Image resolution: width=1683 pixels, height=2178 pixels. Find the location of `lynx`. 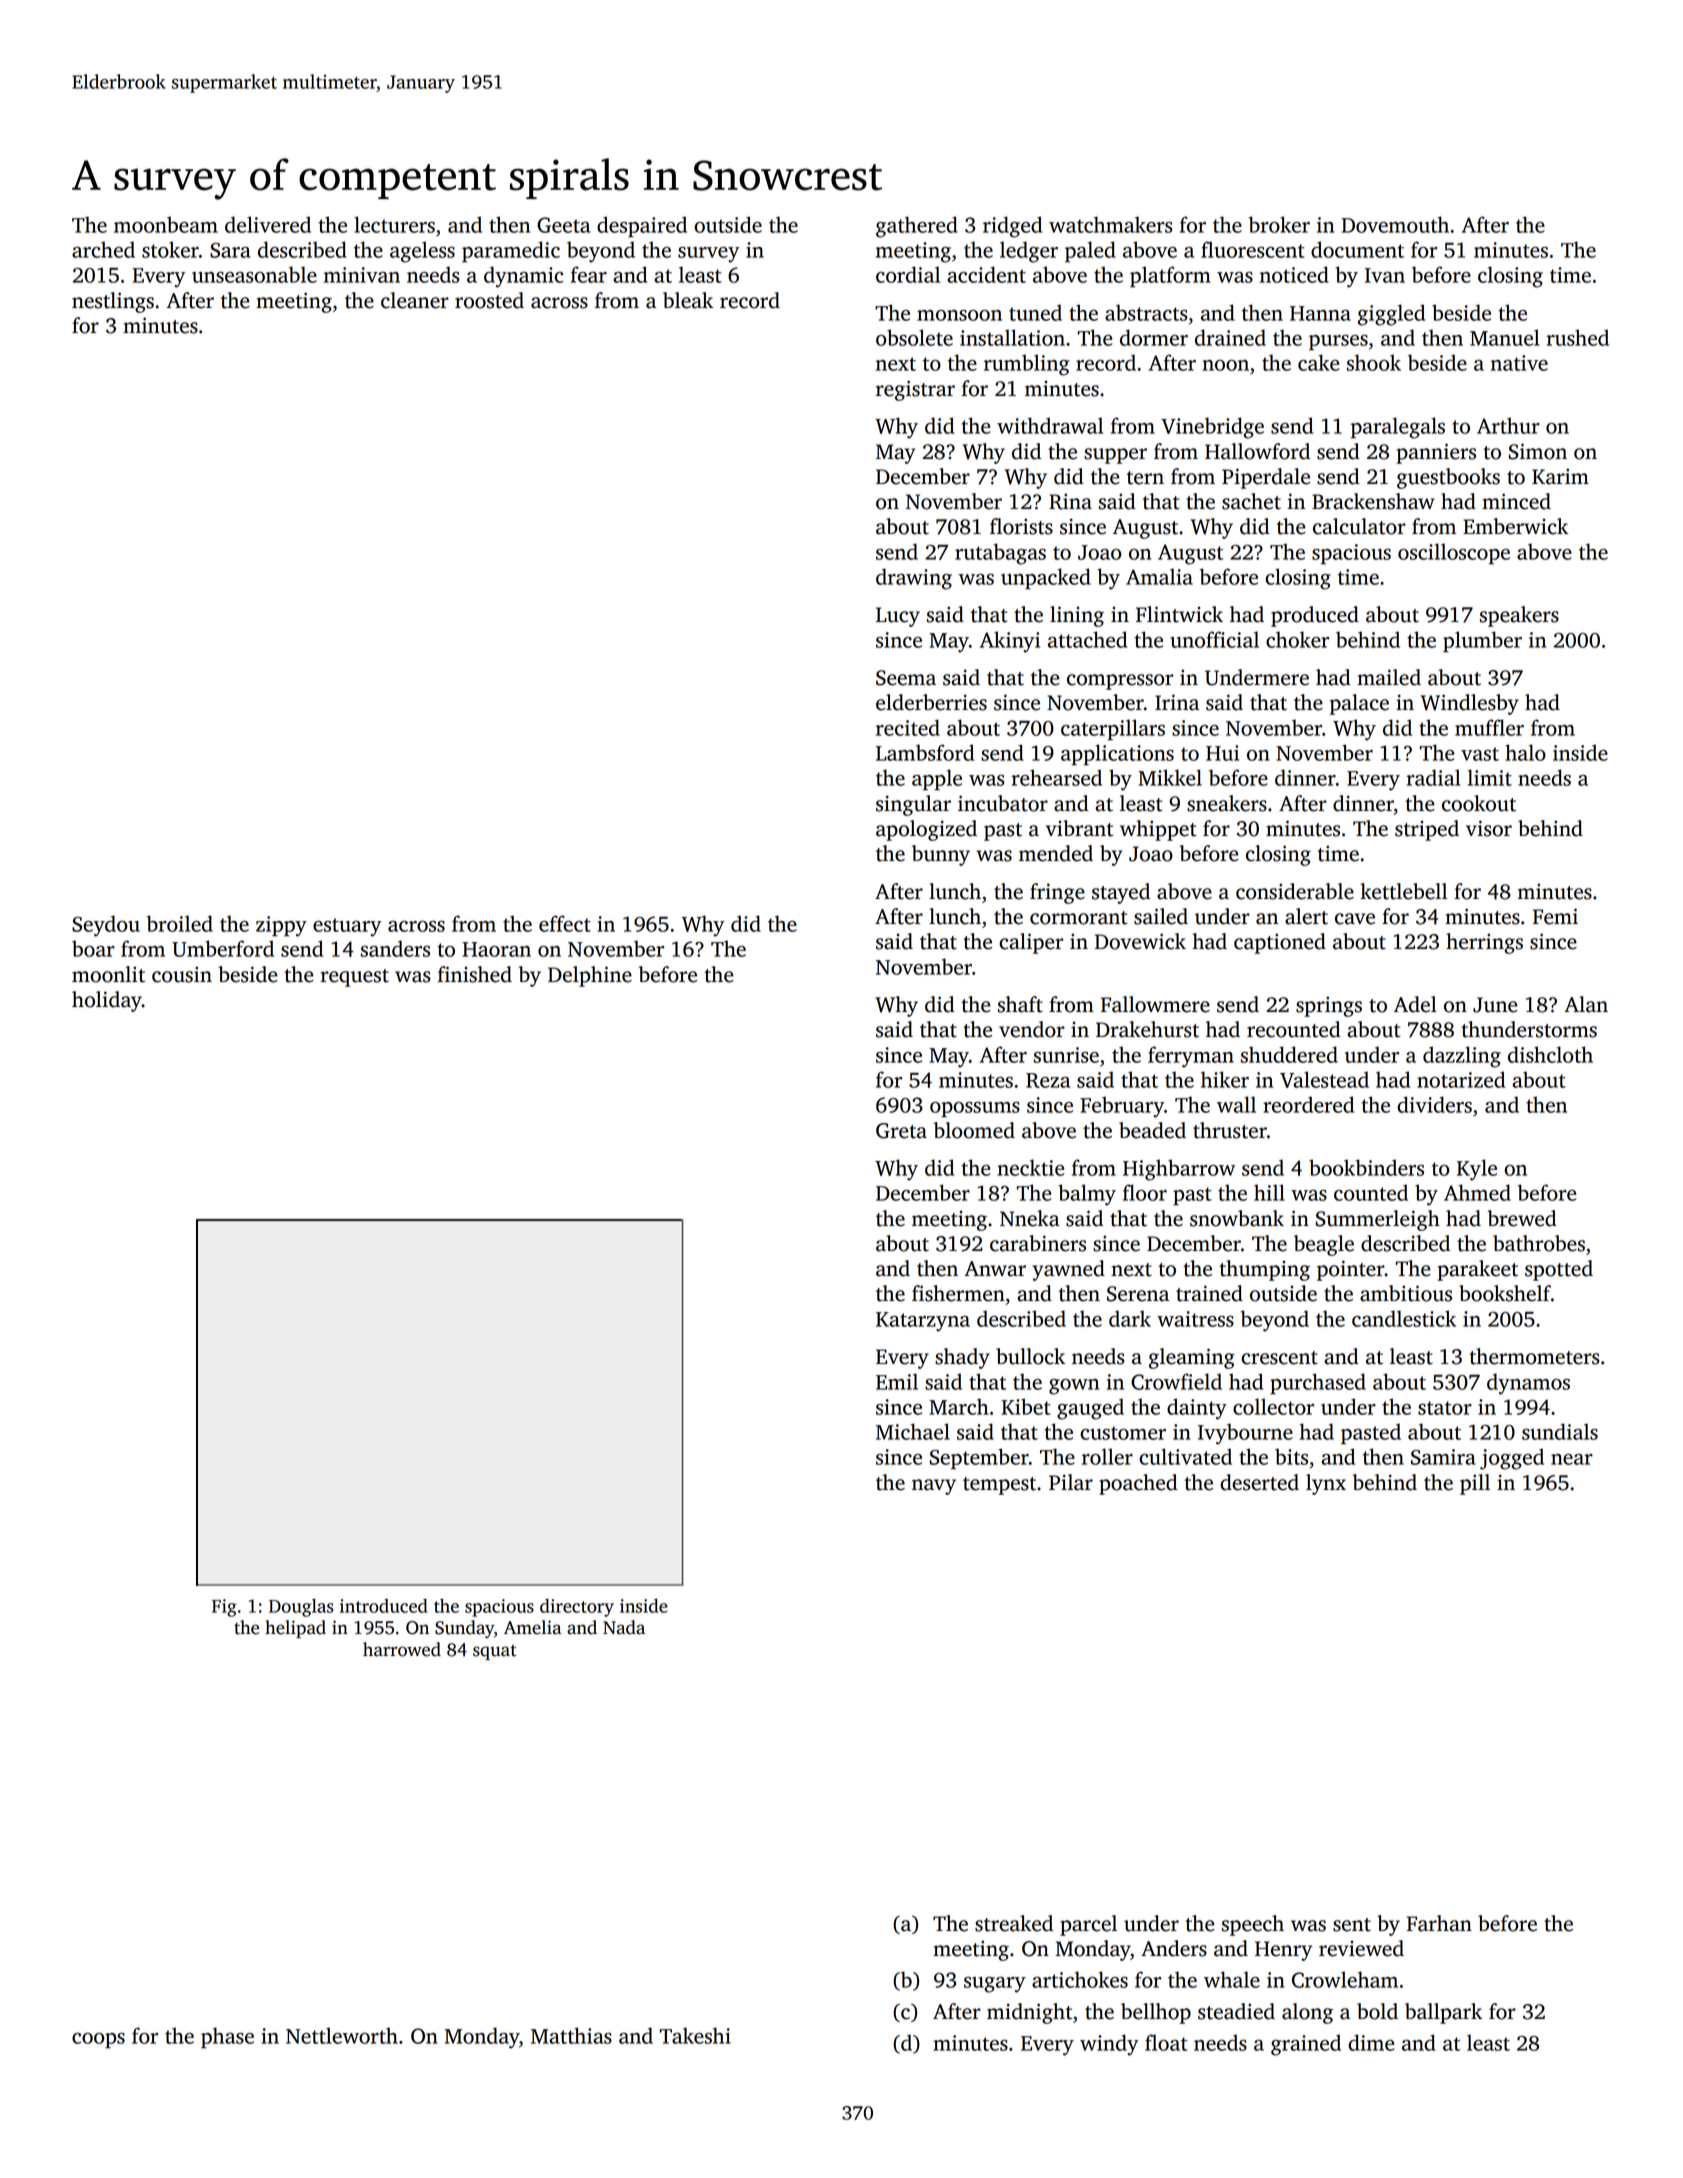

lynx is located at coordinates (1326, 1484).
